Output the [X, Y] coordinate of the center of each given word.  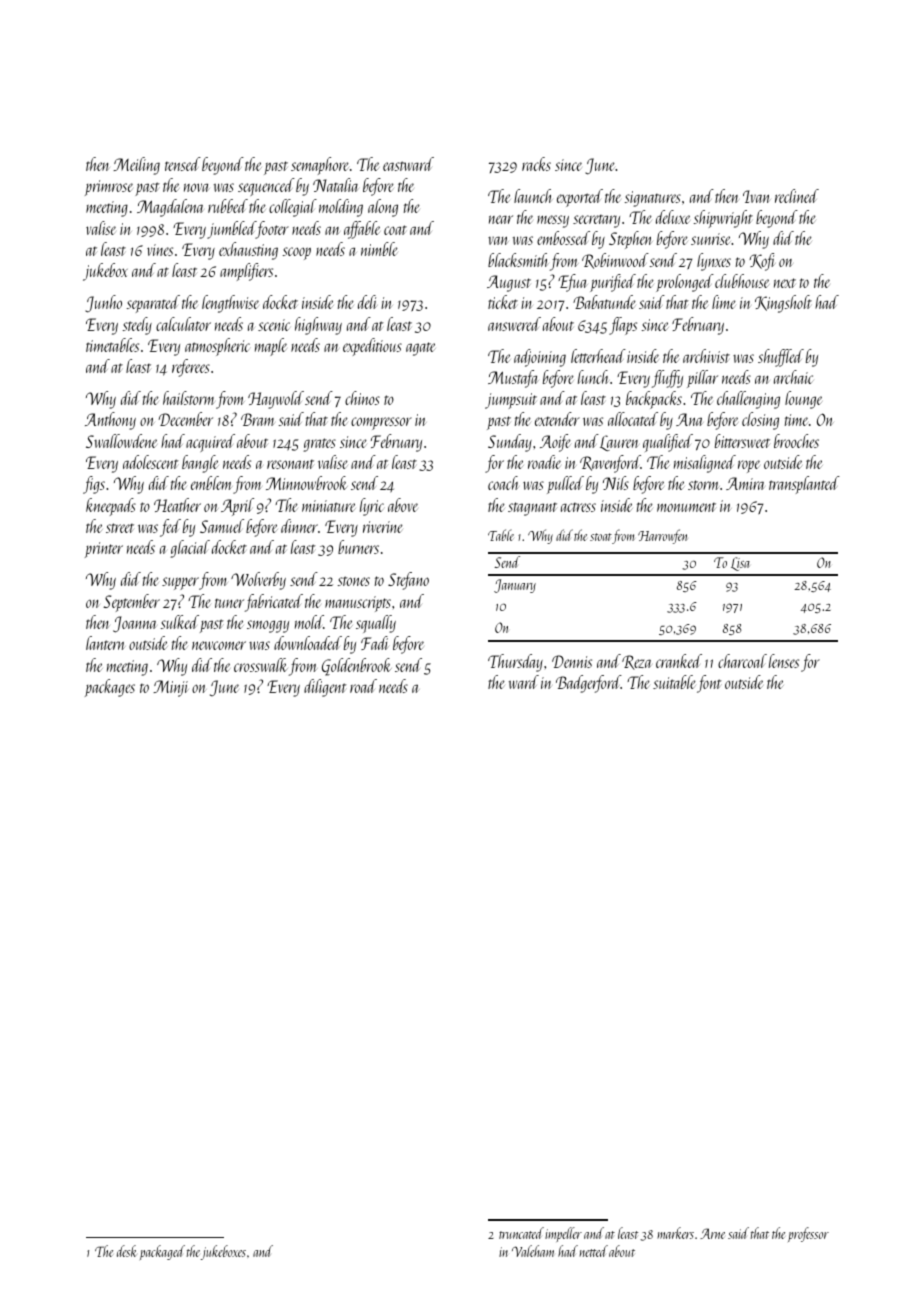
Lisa [740, 564]
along [383, 208]
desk [126, 1251]
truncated [521, 1233]
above [403, 505]
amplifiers [246, 272]
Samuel [222, 526]
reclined [797, 196]
